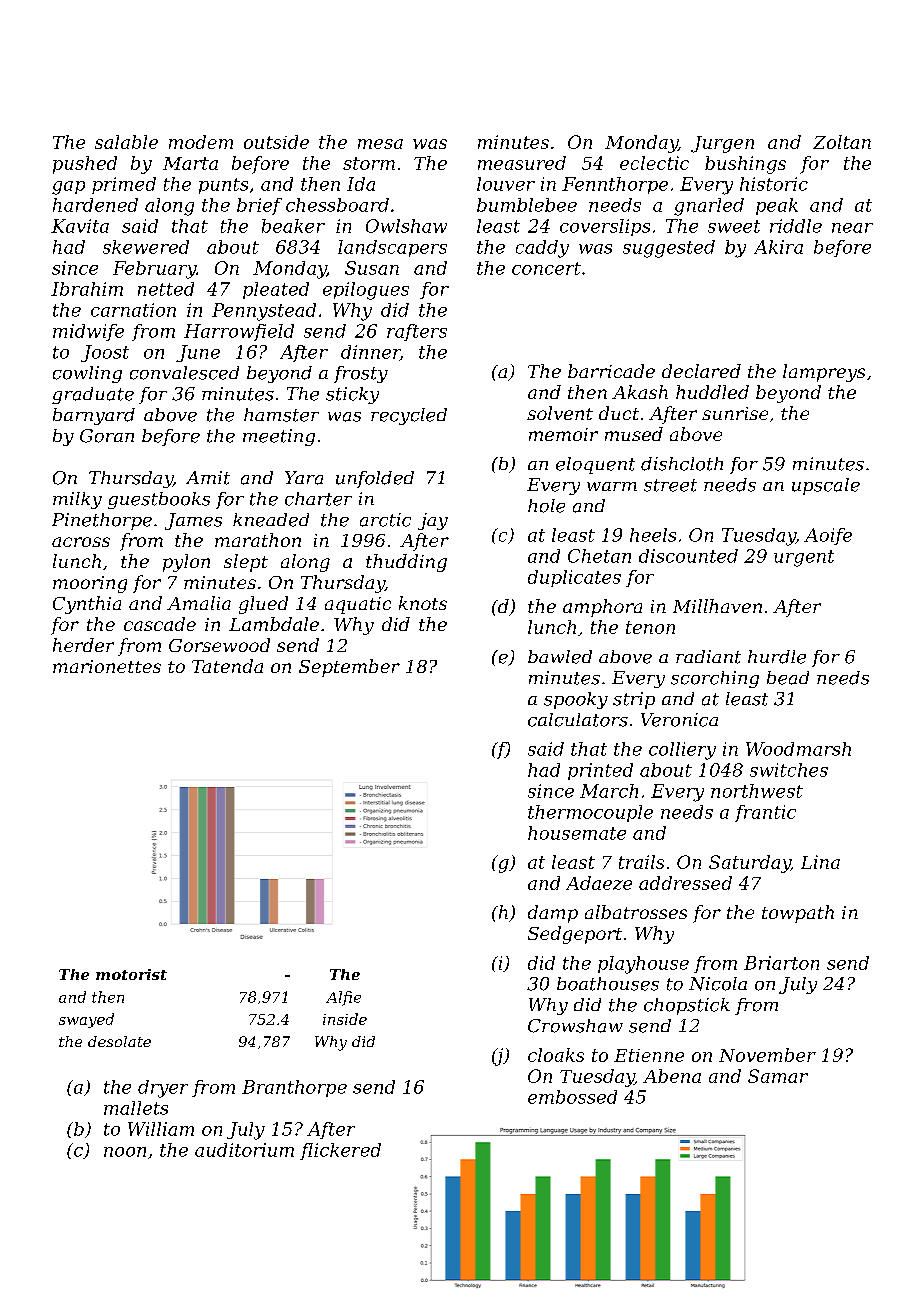 Image resolution: width=924 pixels, height=1314 pixels. Describe the element at coordinates (636, 912) in the screenshot. I see `albatrosses` at that location.
